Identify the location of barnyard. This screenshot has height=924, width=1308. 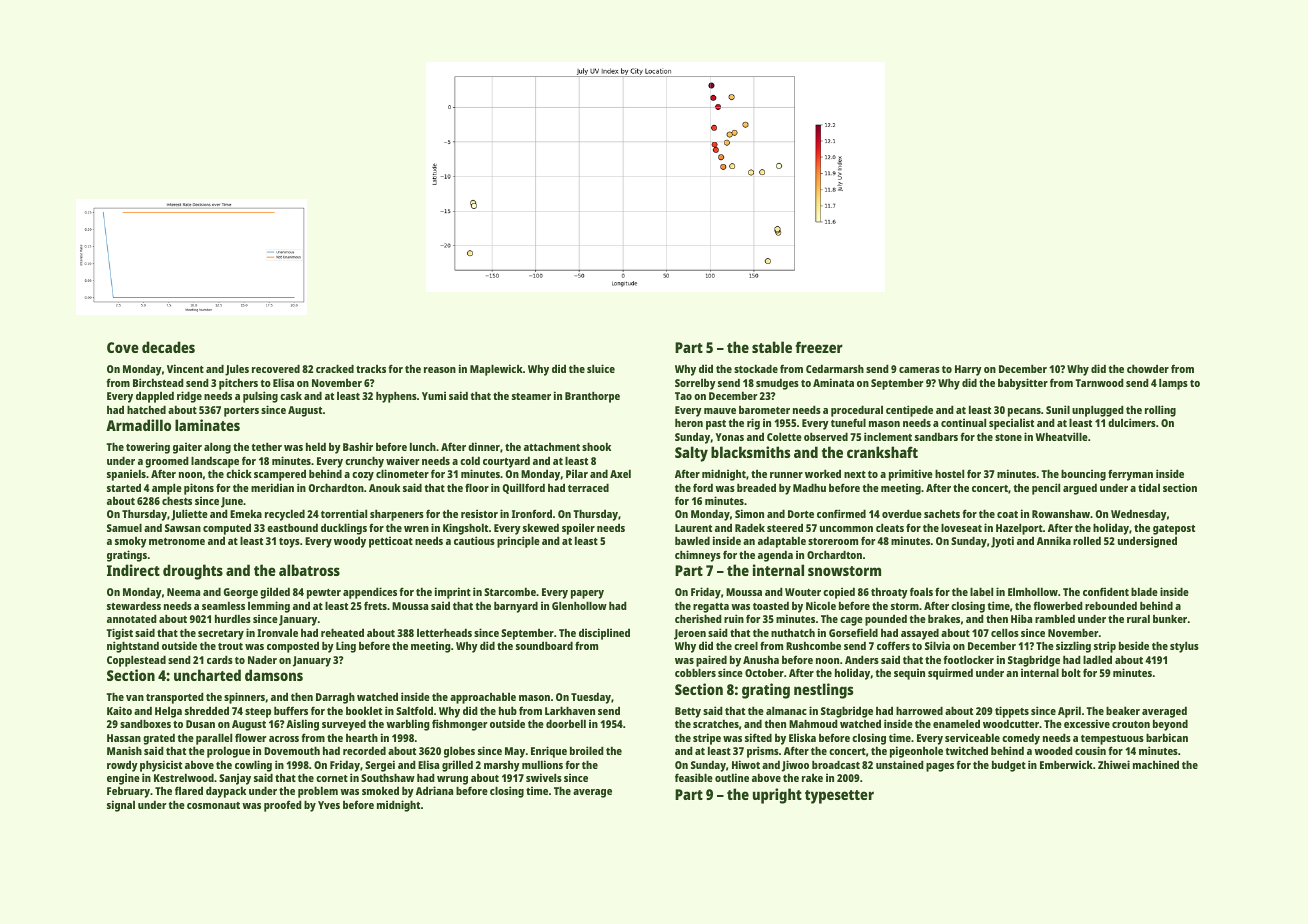
(516, 607).
